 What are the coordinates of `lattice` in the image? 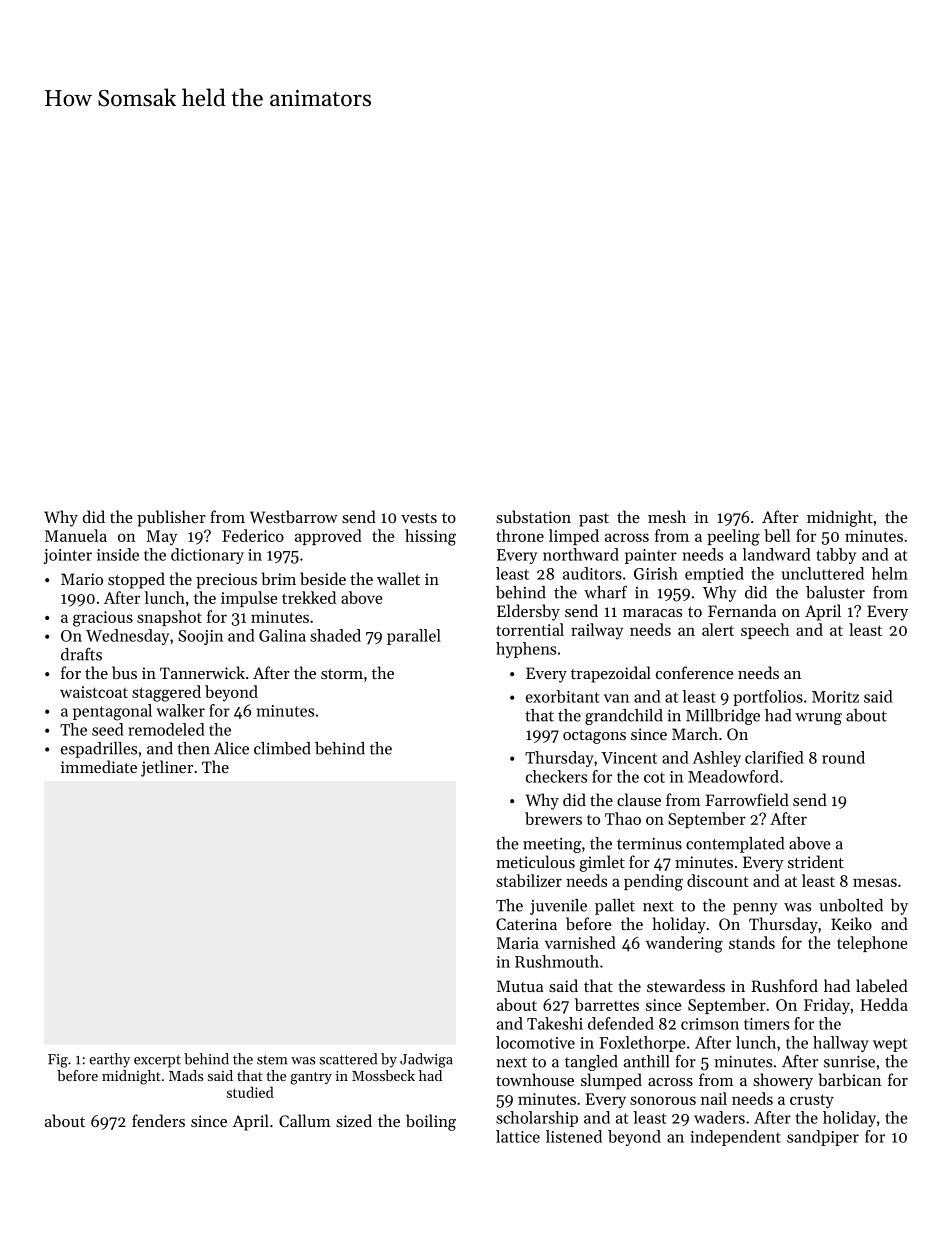 It's located at (518, 1136).
